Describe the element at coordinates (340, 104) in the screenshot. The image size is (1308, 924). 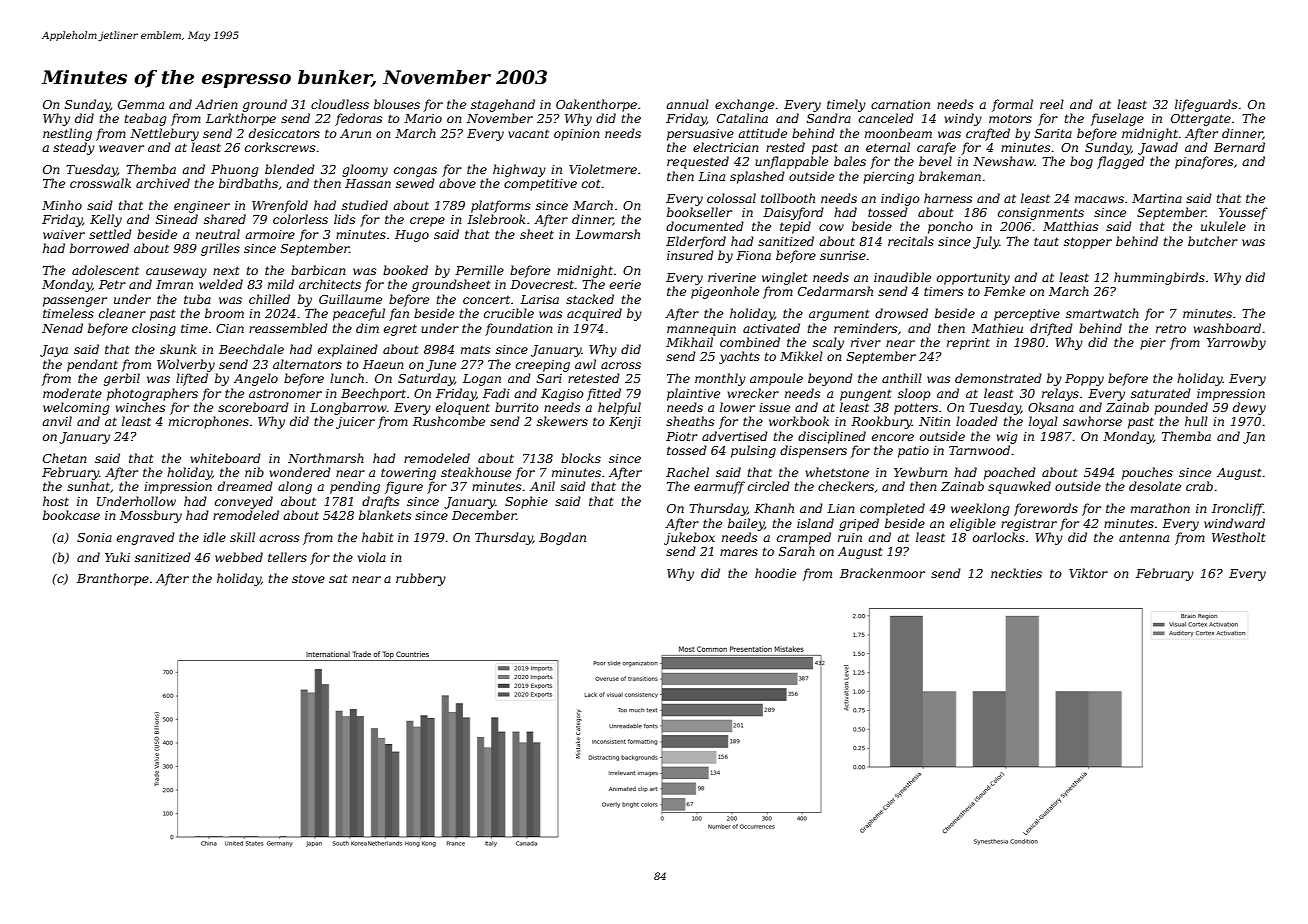
I see `cloudless` at that location.
